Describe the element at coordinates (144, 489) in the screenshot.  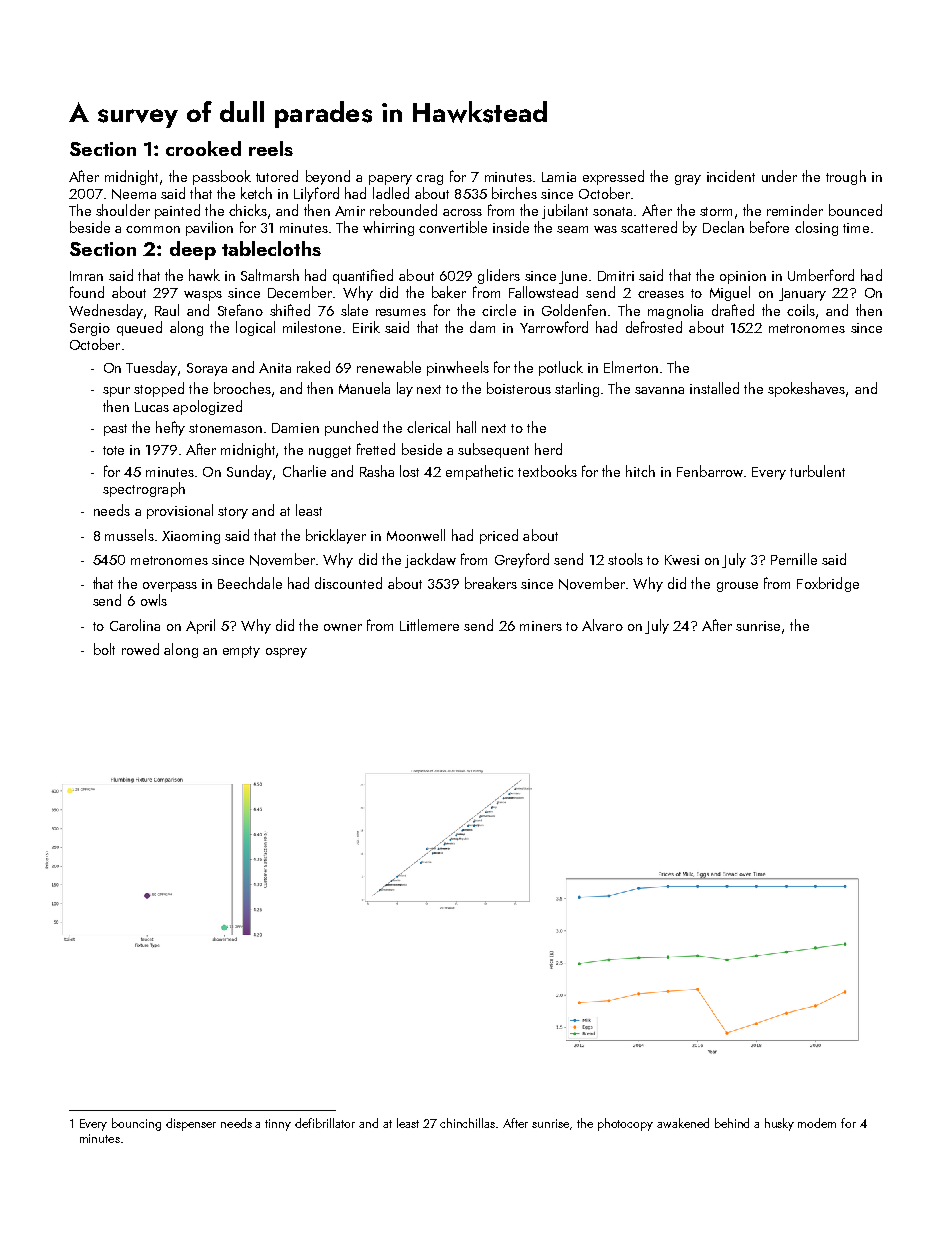
I see `spectrograph` at that location.
